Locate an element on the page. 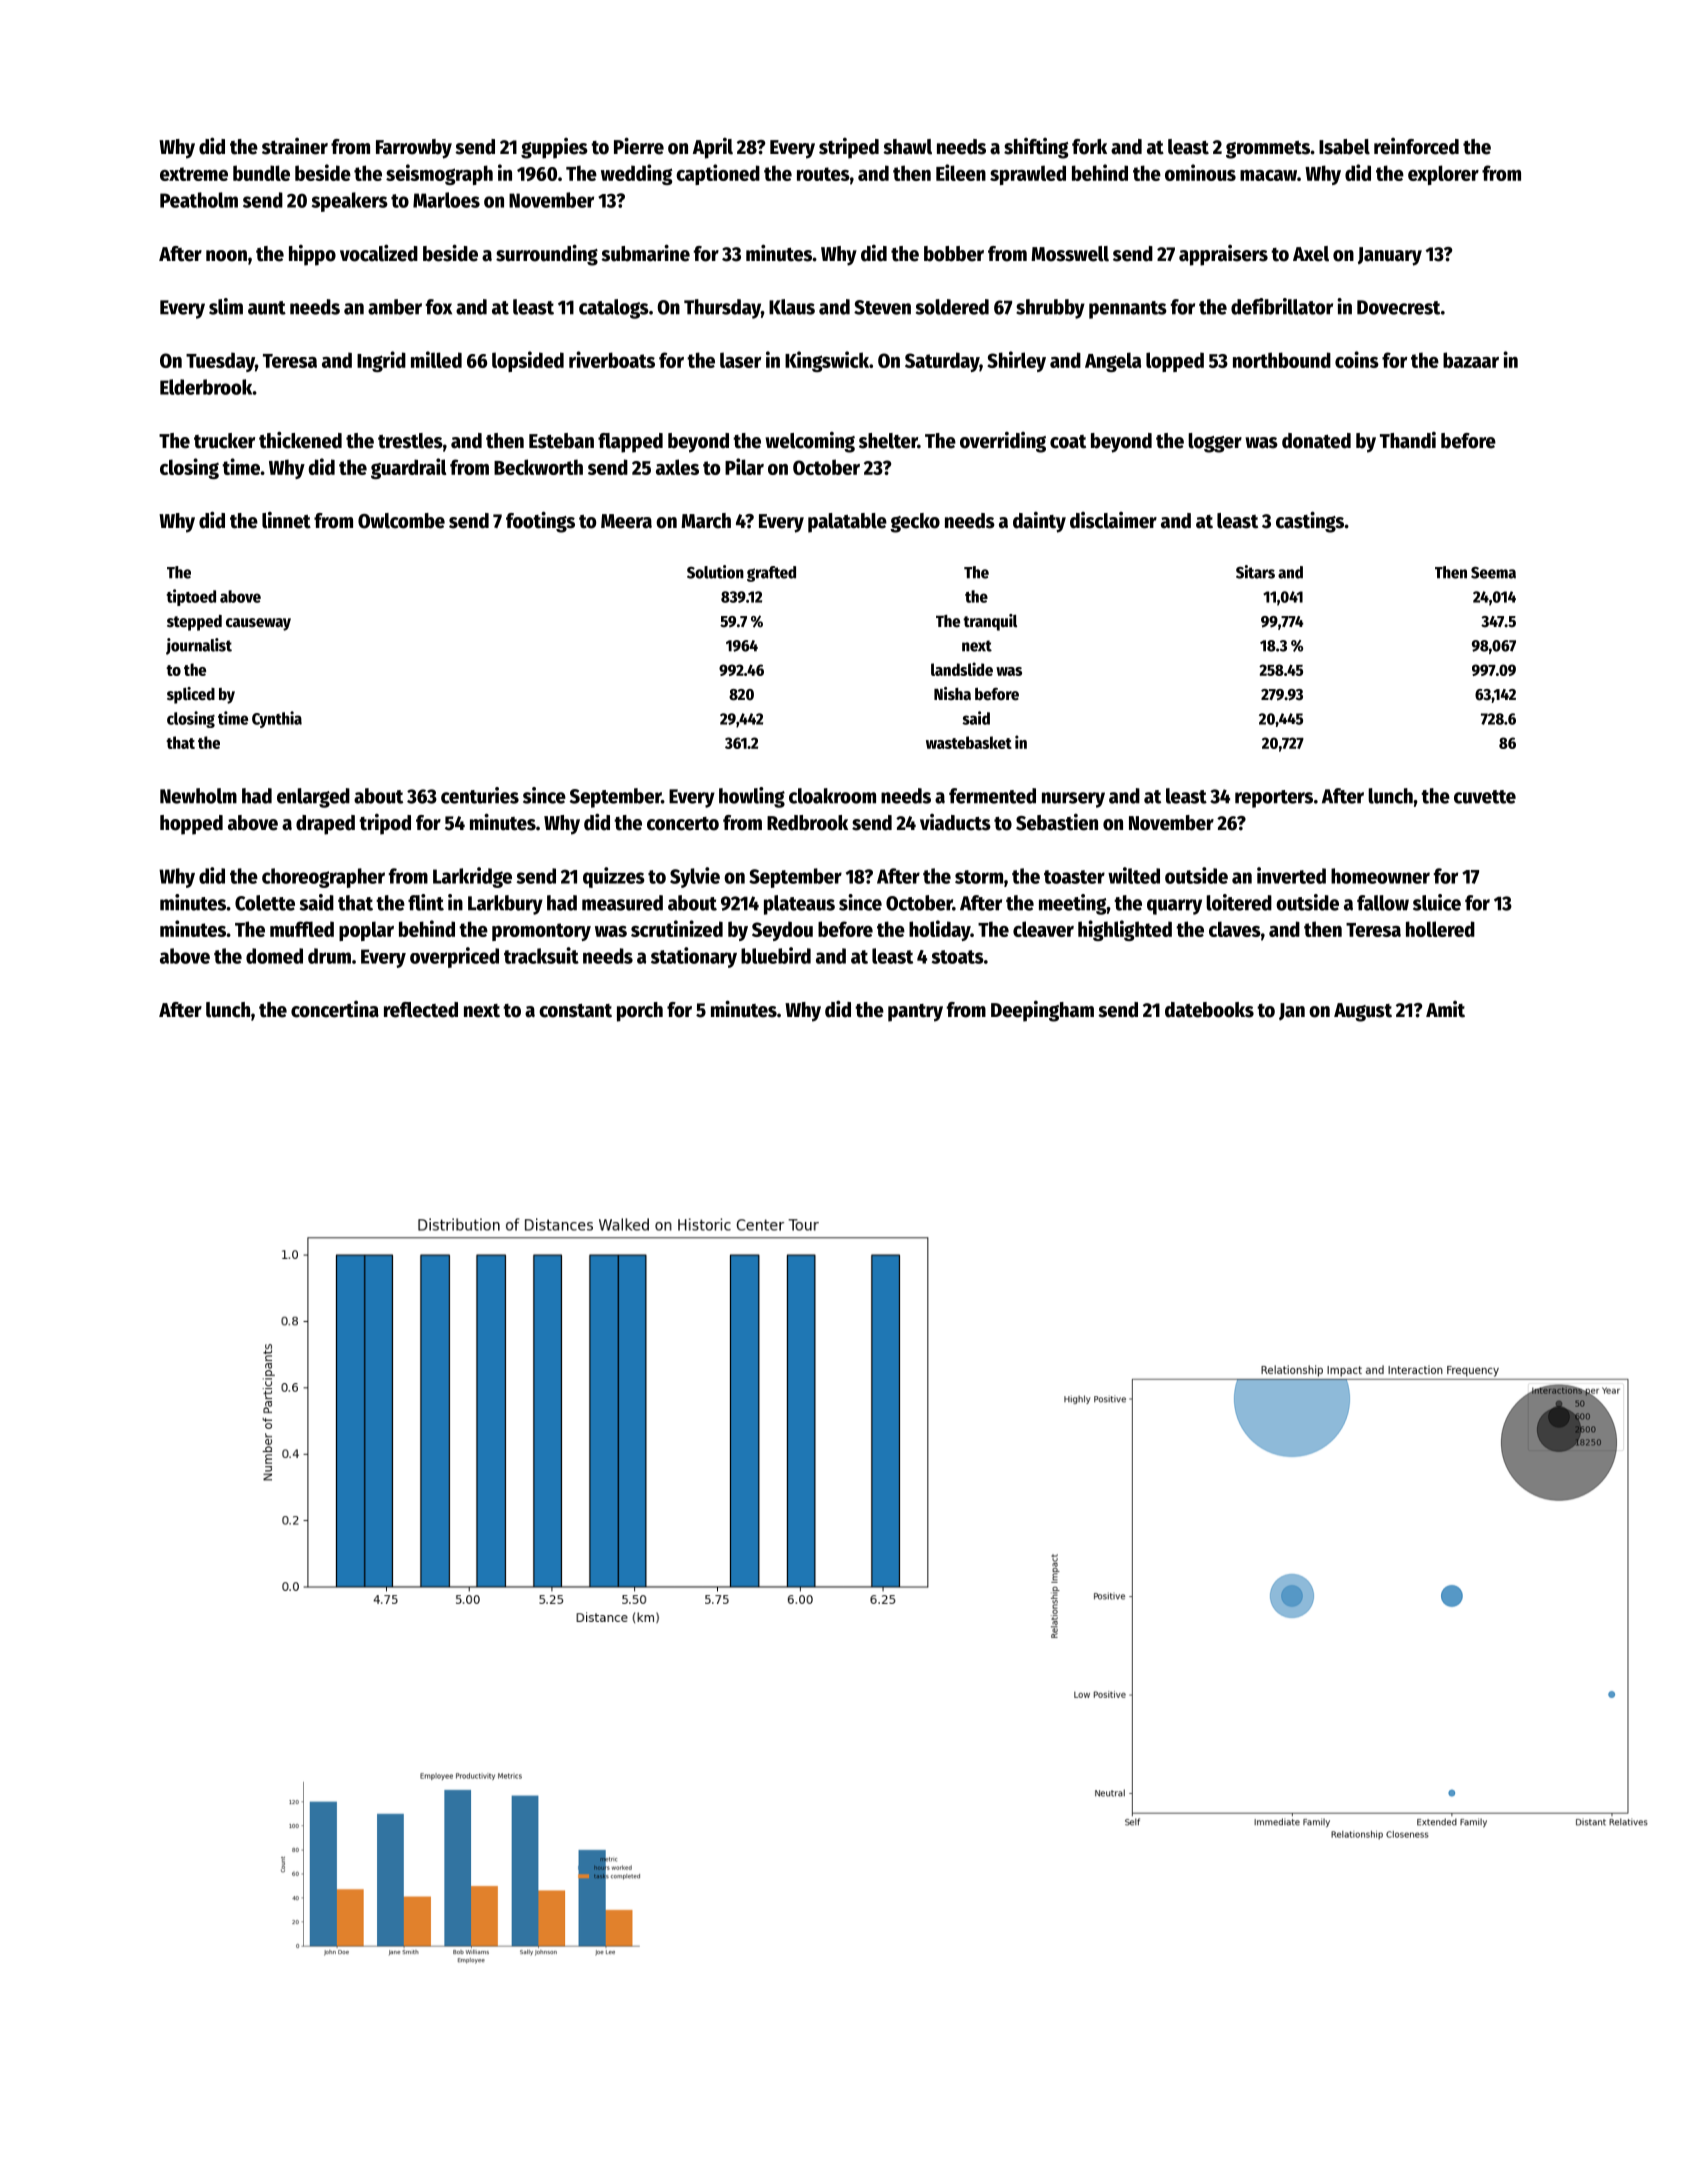 The width and height of the image is (1683, 2178). reflected is located at coordinates (421, 1010).
